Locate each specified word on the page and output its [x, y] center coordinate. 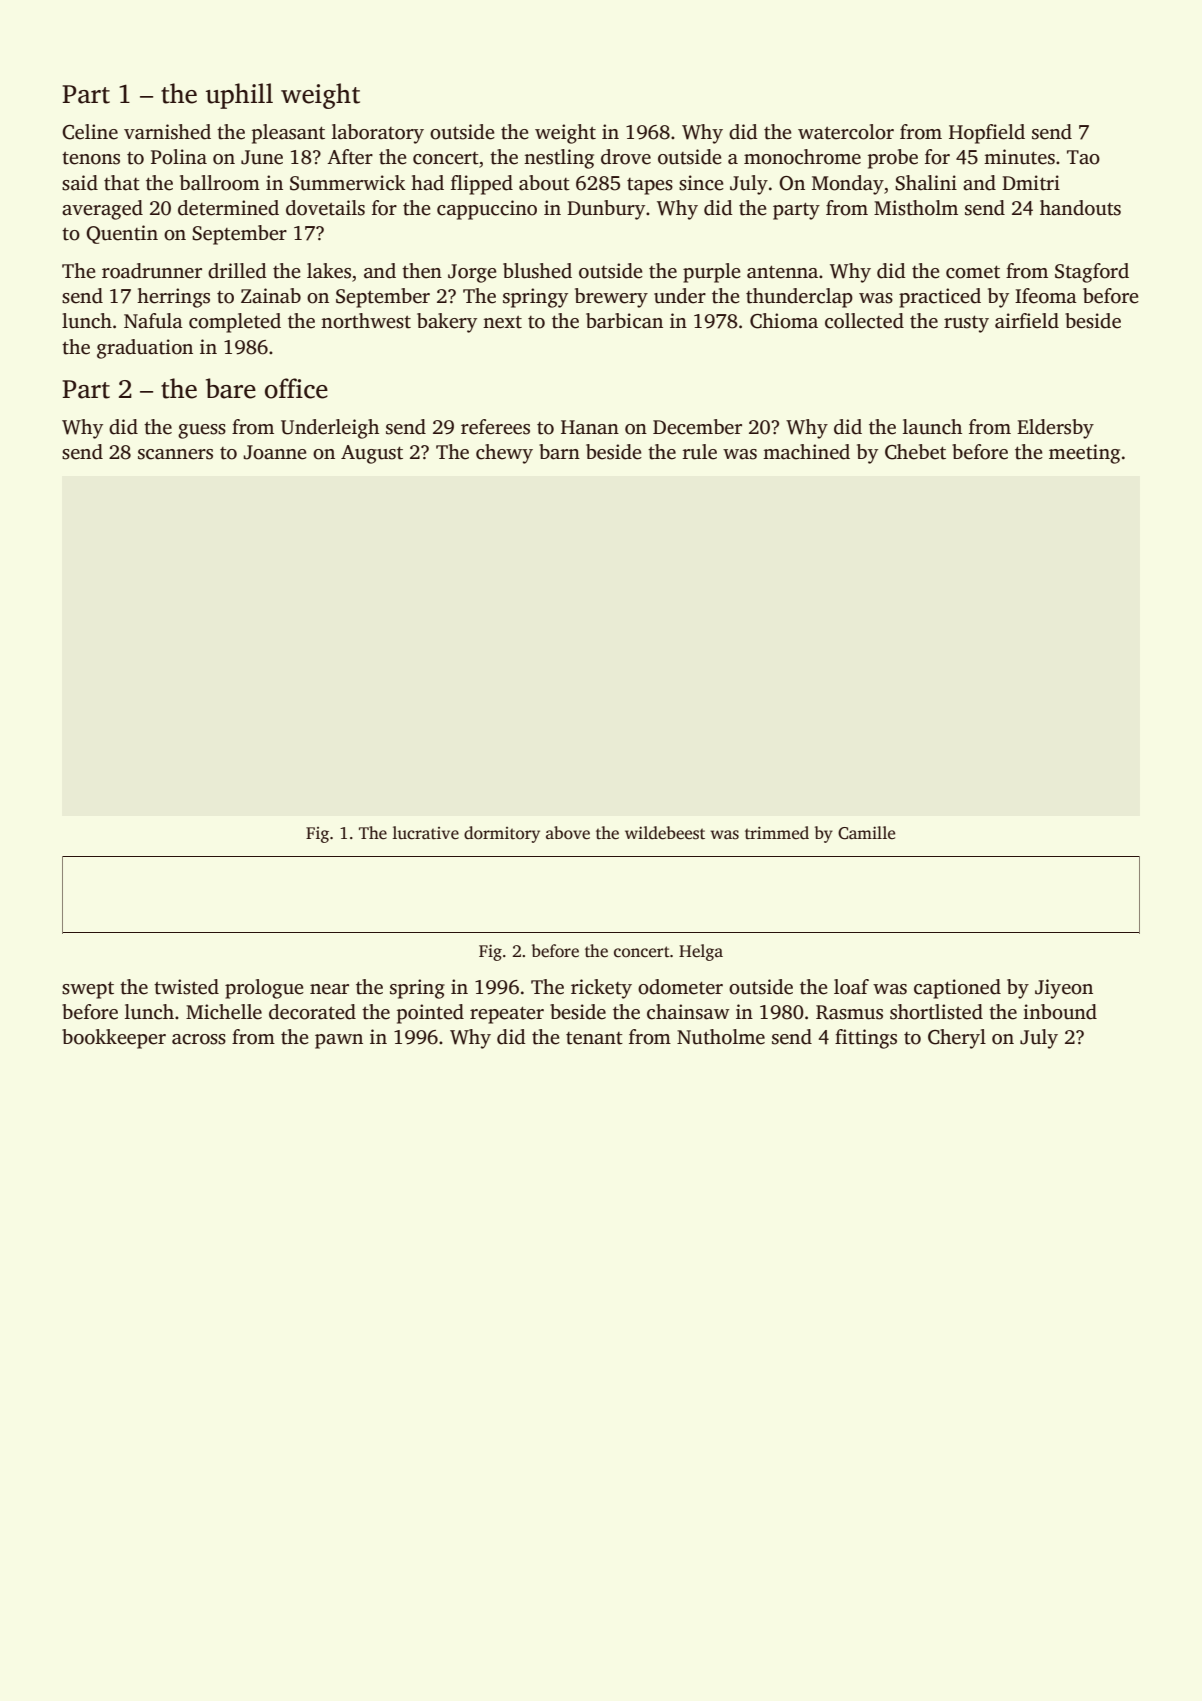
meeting [1084, 454]
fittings [866, 1039]
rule [700, 452]
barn [559, 452]
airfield [1027, 321]
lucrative [426, 833]
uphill [239, 96]
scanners [175, 454]
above [568, 833]
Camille [866, 833]
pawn [339, 1041]
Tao [1083, 157]
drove [626, 157]
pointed [430, 1014]
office [296, 388]
